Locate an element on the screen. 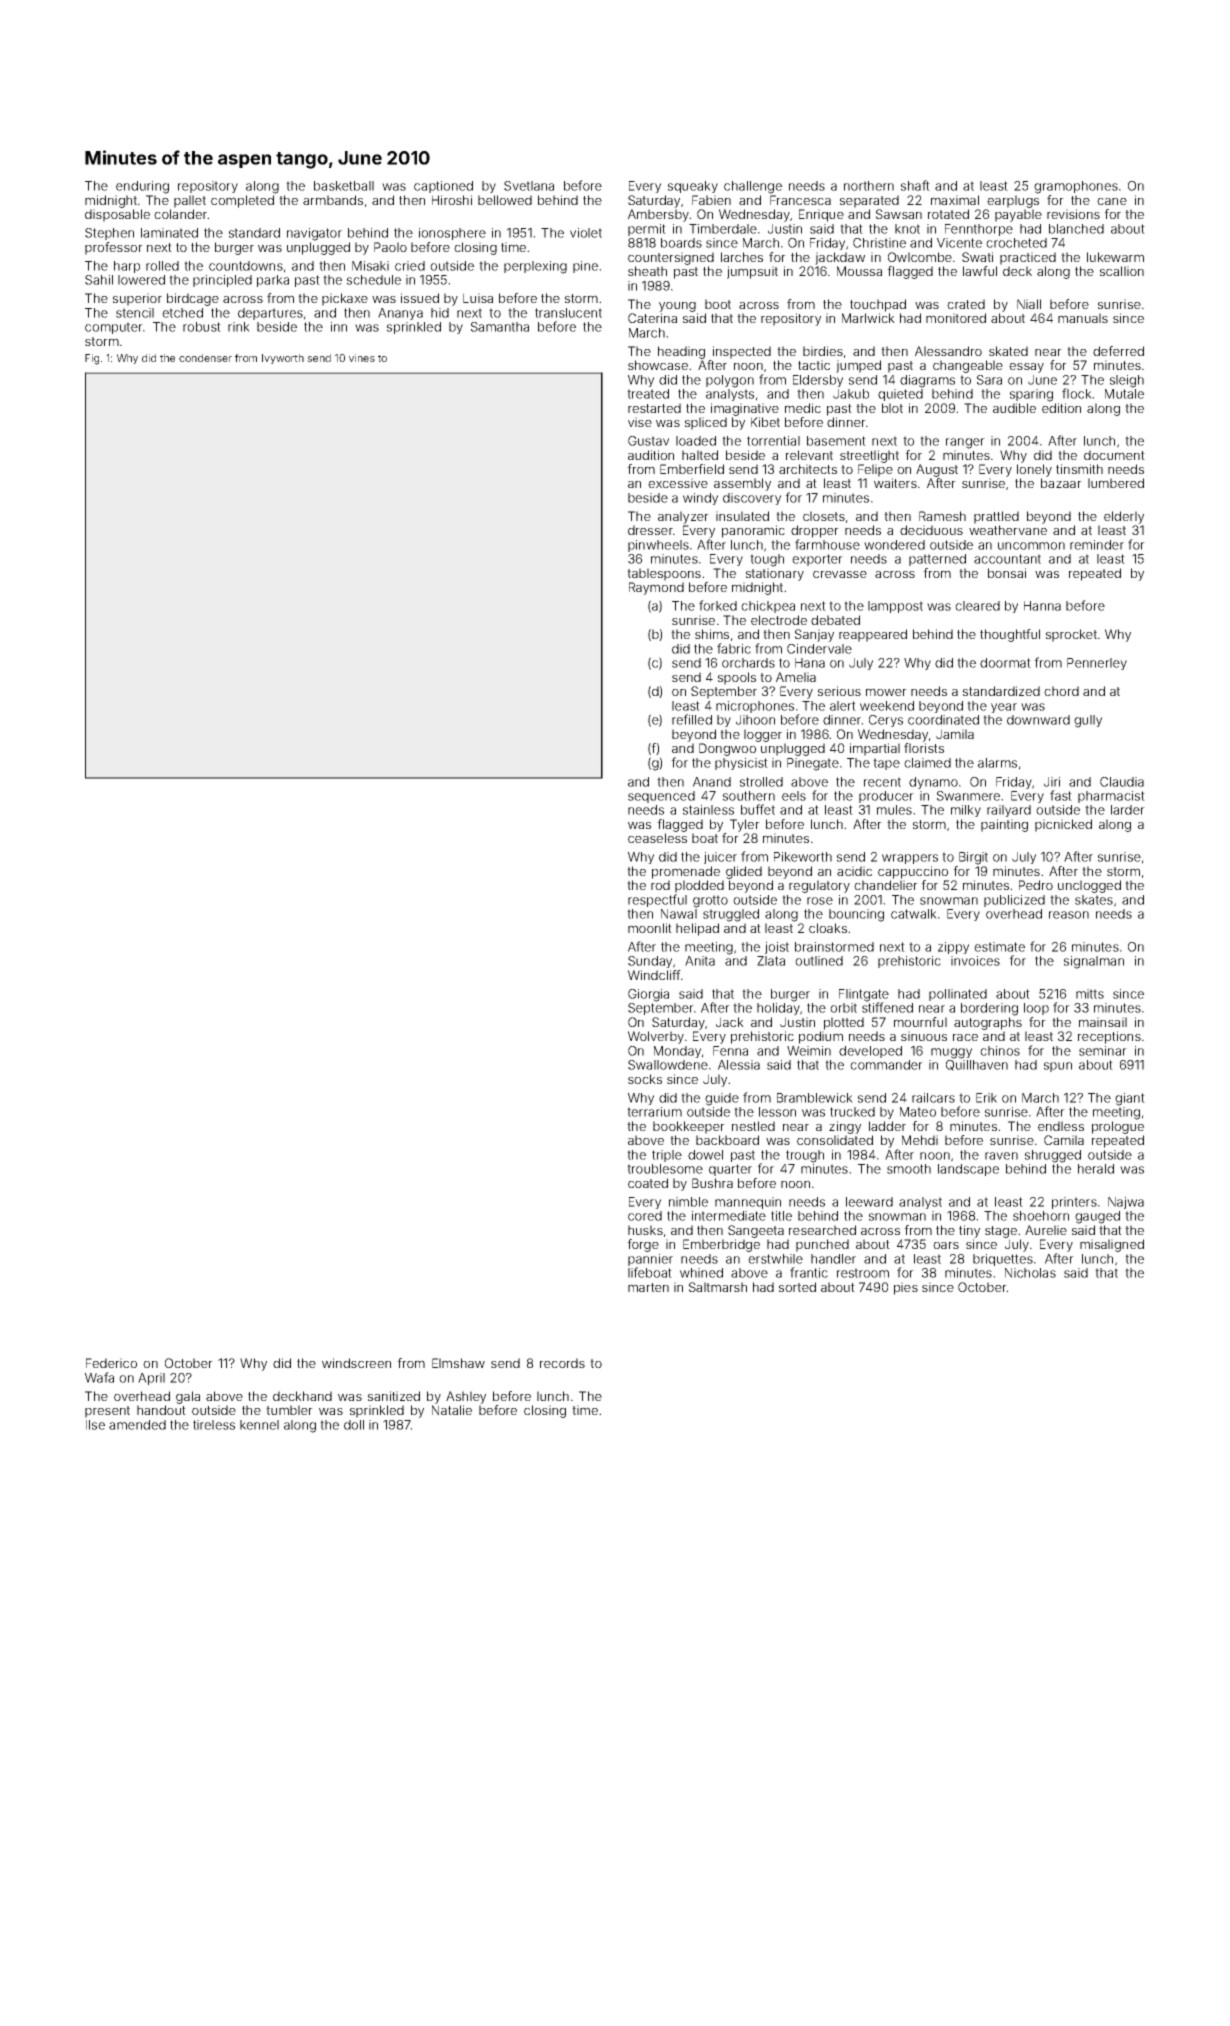  cried is located at coordinates (410, 266).
